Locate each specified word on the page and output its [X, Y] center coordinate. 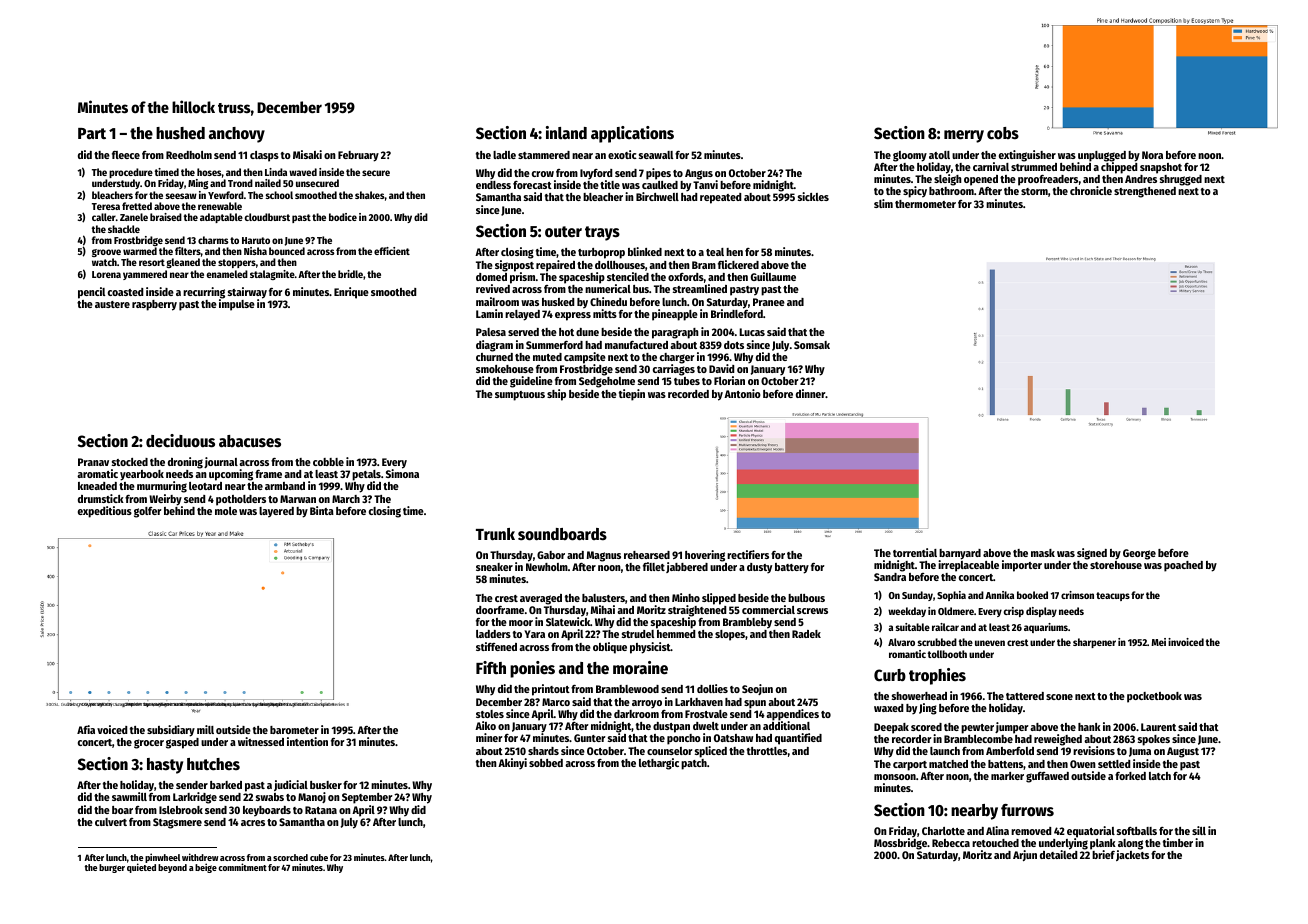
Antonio [742, 393]
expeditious [105, 512]
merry [964, 136]
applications [632, 134]
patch [694, 764]
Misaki [307, 154]
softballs [1137, 831]
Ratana [321, 810]
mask [1043, 553]
